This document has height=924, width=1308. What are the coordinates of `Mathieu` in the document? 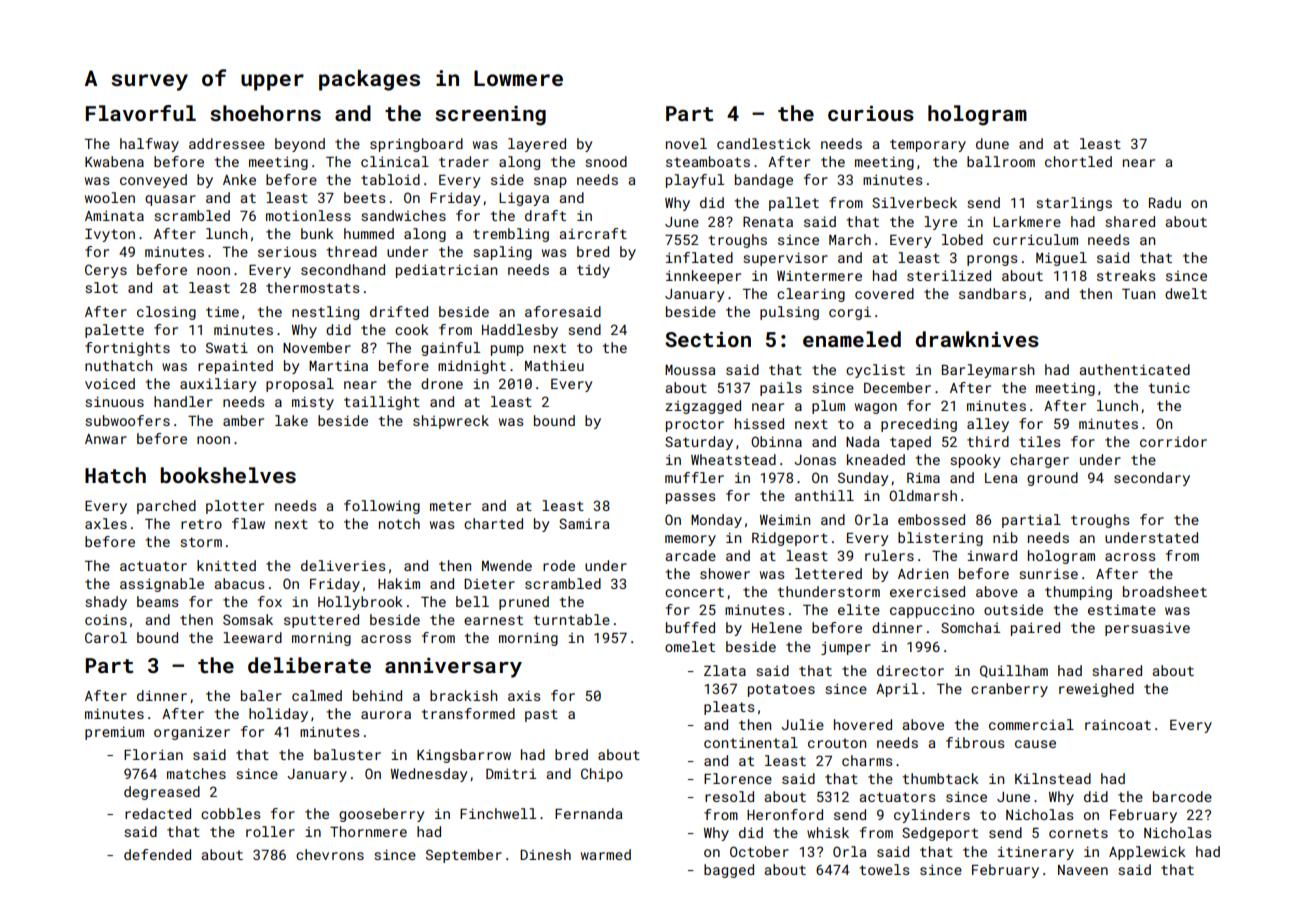 It's located at (554, 365).
